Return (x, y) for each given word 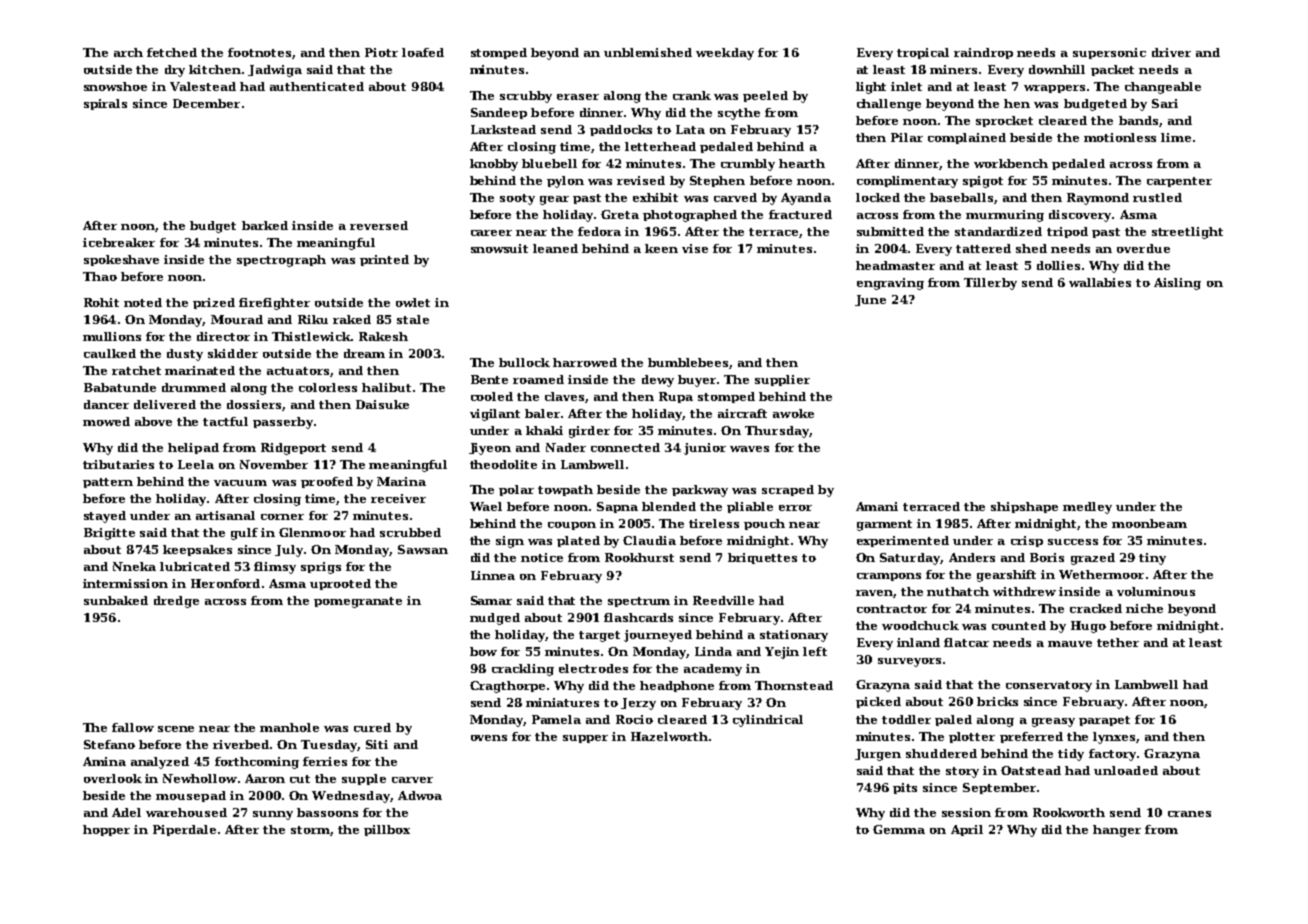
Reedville (723, 600)
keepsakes (197, 550)
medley (1087, 508)
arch (128, 52)
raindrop (983, 53)
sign (510, 542)
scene (176, 729)
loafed (423, 52)
